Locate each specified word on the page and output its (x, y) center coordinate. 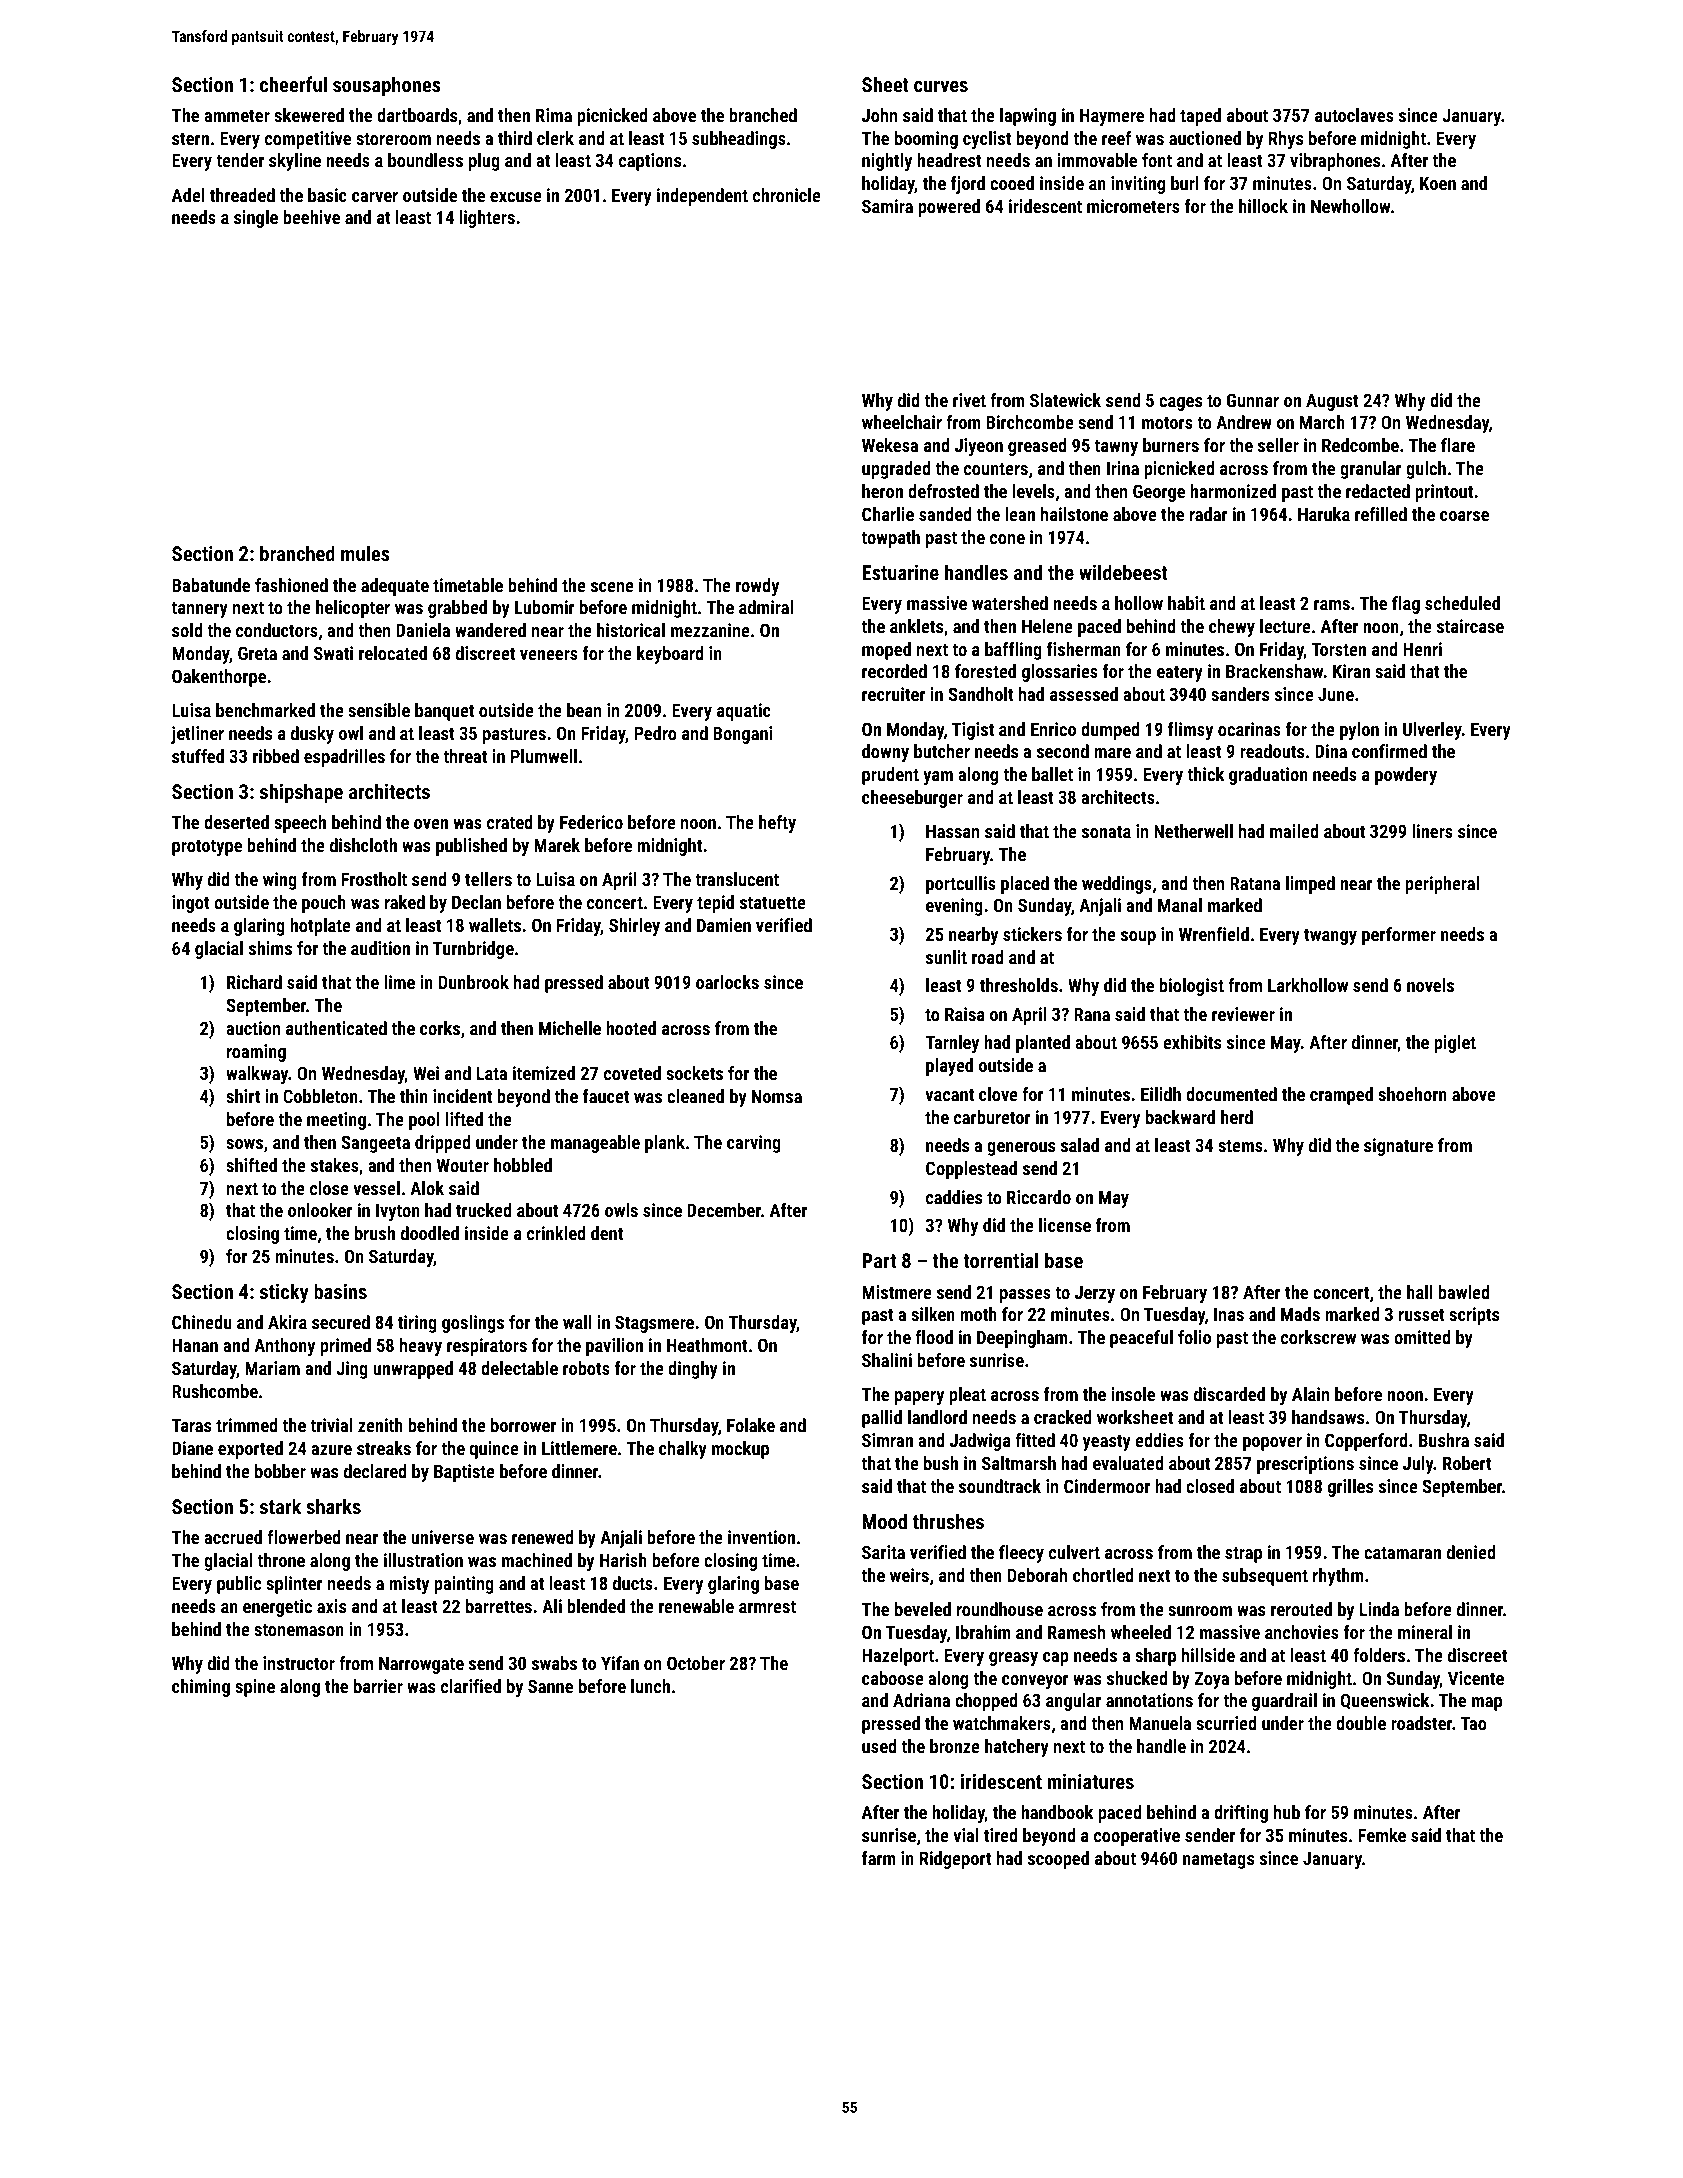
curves (941, 86)
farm (879, 1858)
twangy (1330, 937)
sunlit (946, 957)
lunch (650, 1686)
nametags (1218, 1861)
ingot (191, 904)
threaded (242, 195)
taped (1200, 117)
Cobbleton (320, 1096)
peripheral (1442, 885)
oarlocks (727, 982)
